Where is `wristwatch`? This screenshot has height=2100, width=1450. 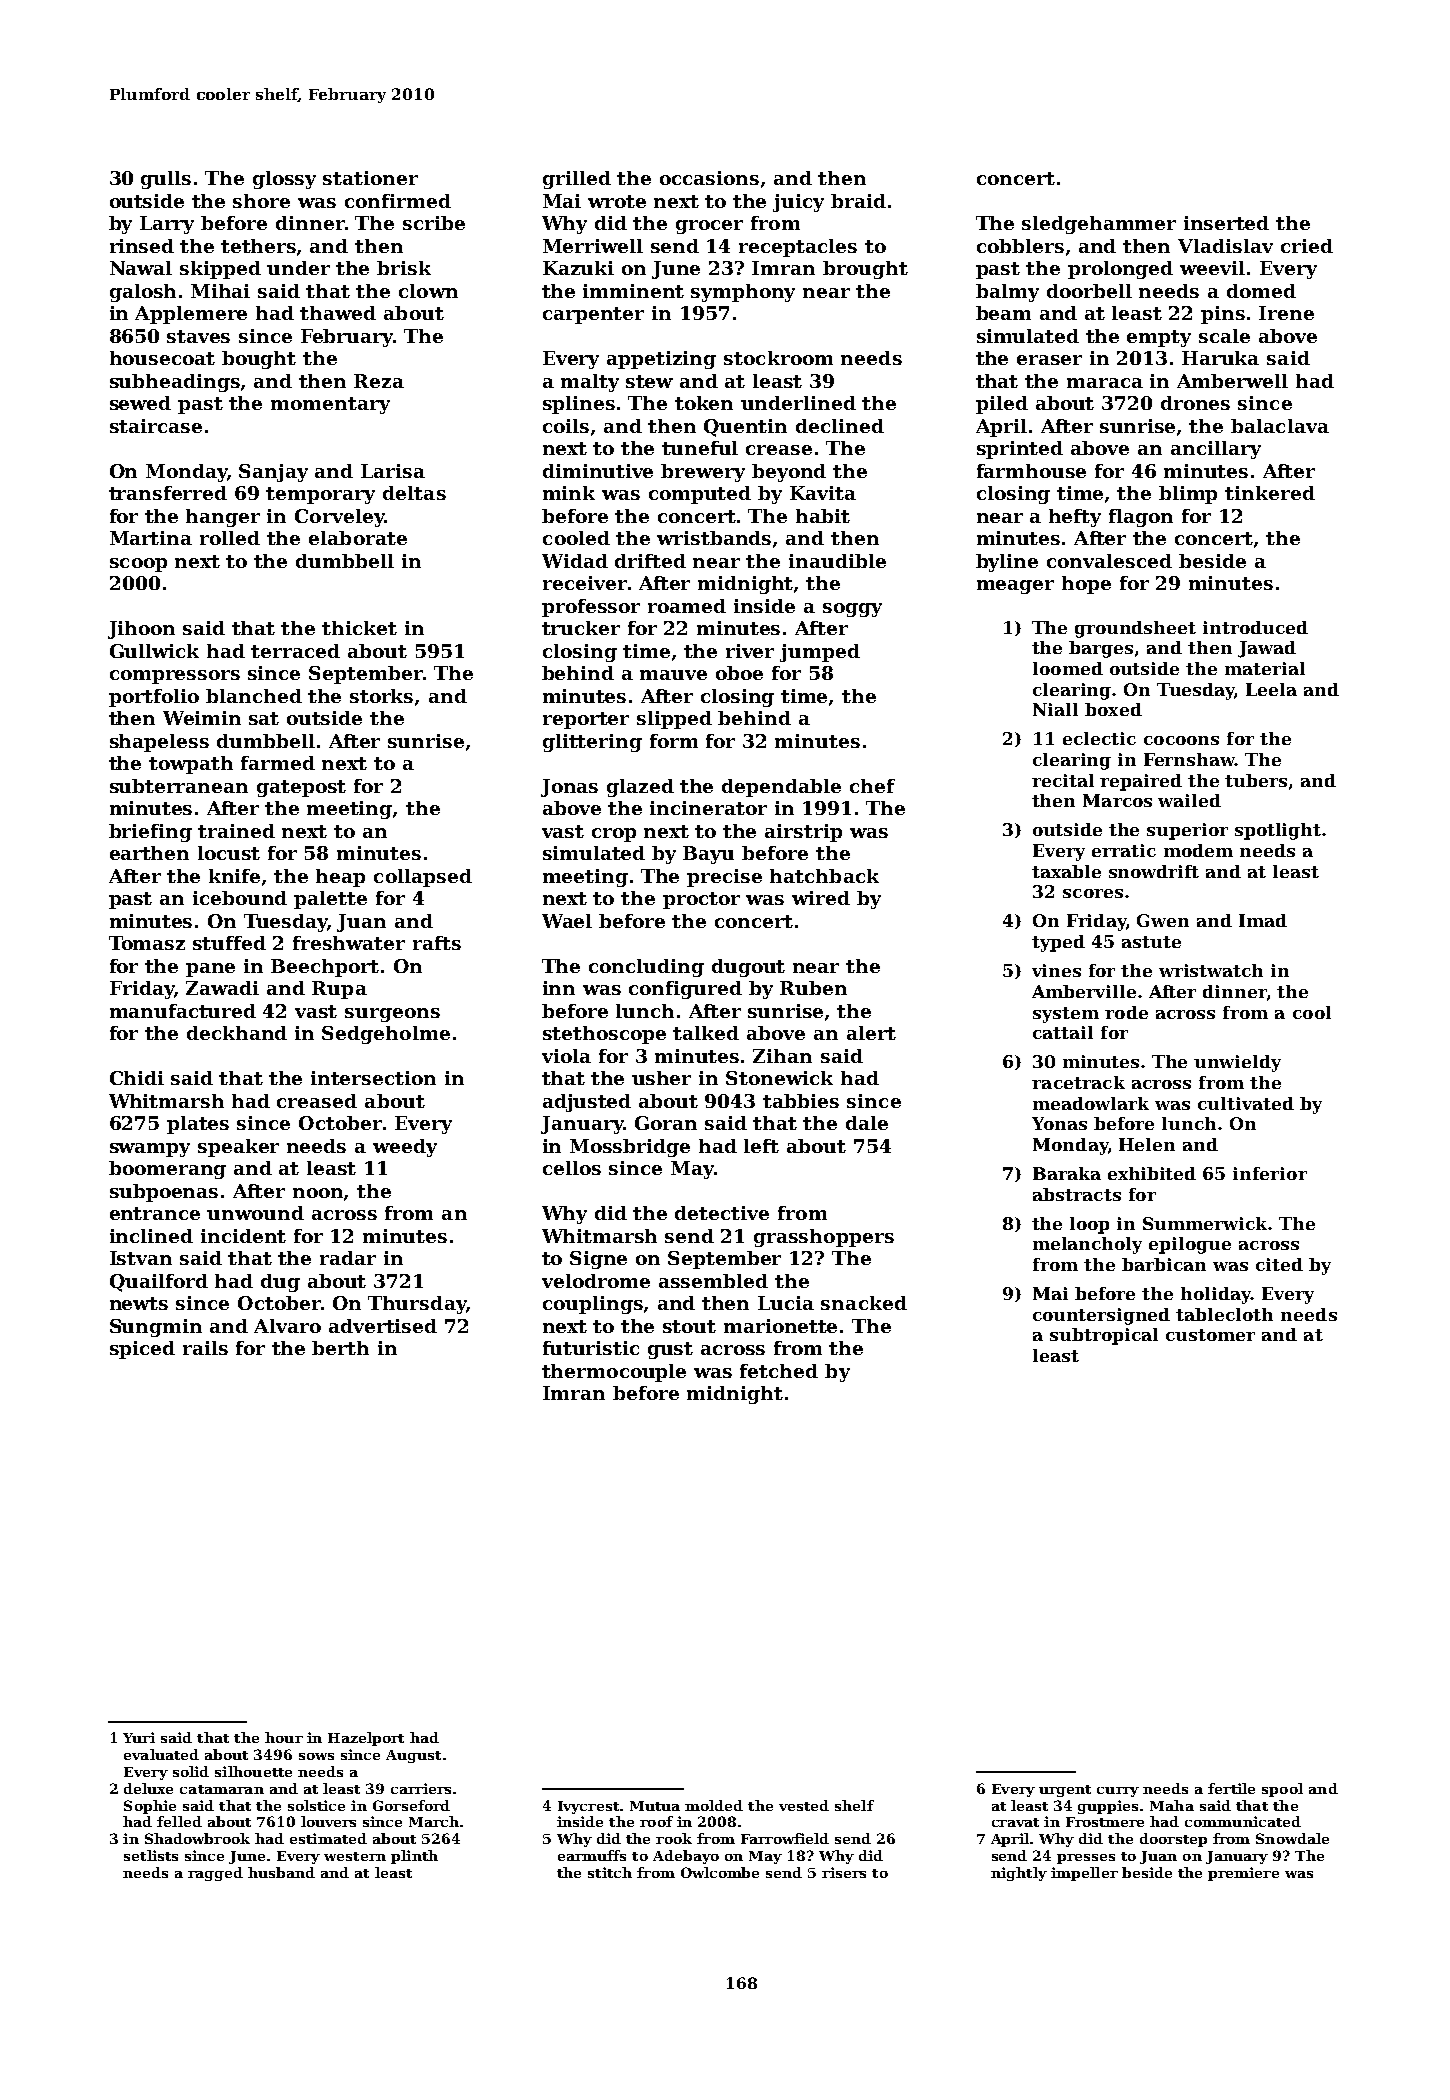 wristwatch is located at coordinates (1211, 970).
